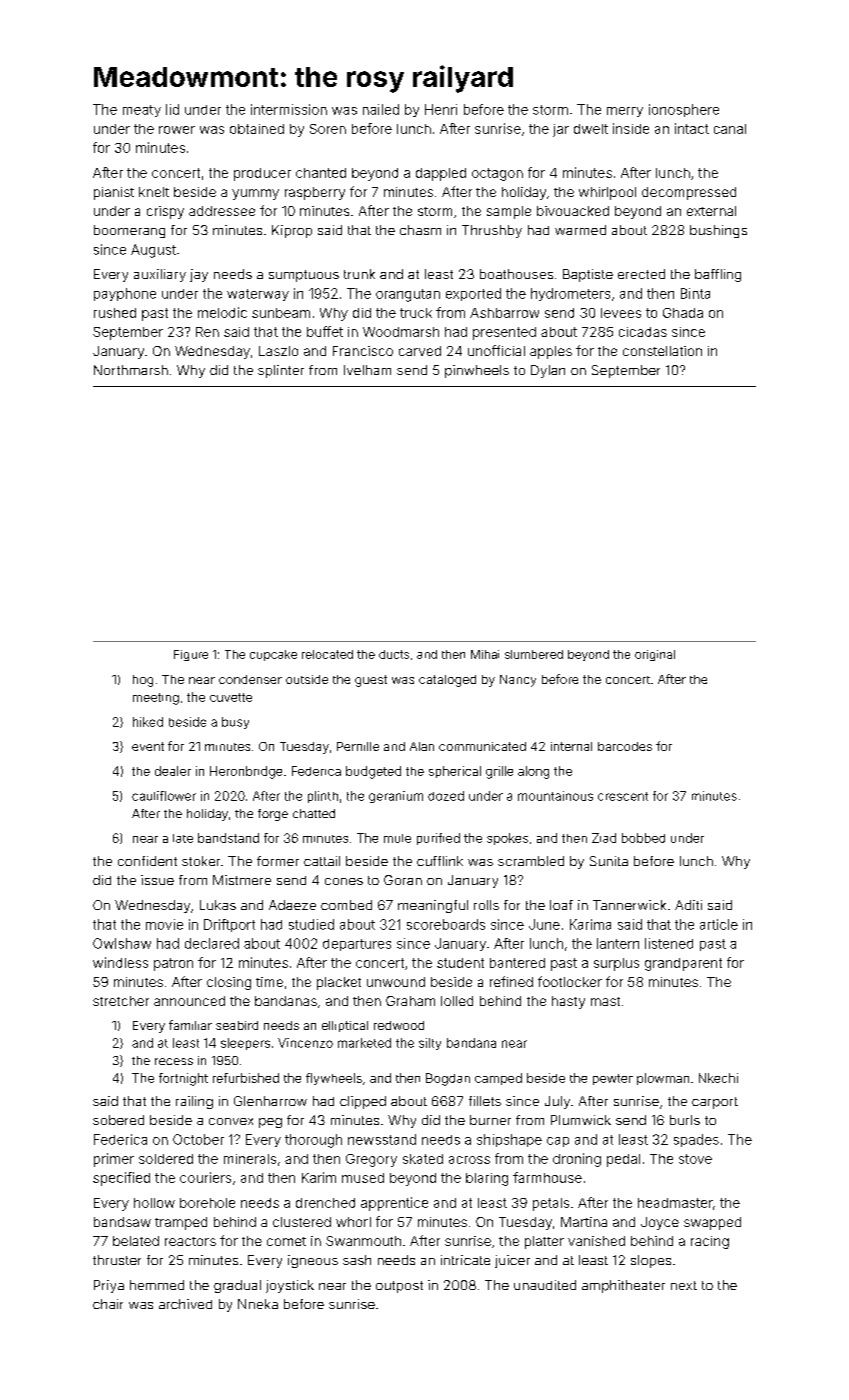  What do you see at coordinates (142, 111) in the screenshot?
I see `meaty` at bounding box center [142, 111].
